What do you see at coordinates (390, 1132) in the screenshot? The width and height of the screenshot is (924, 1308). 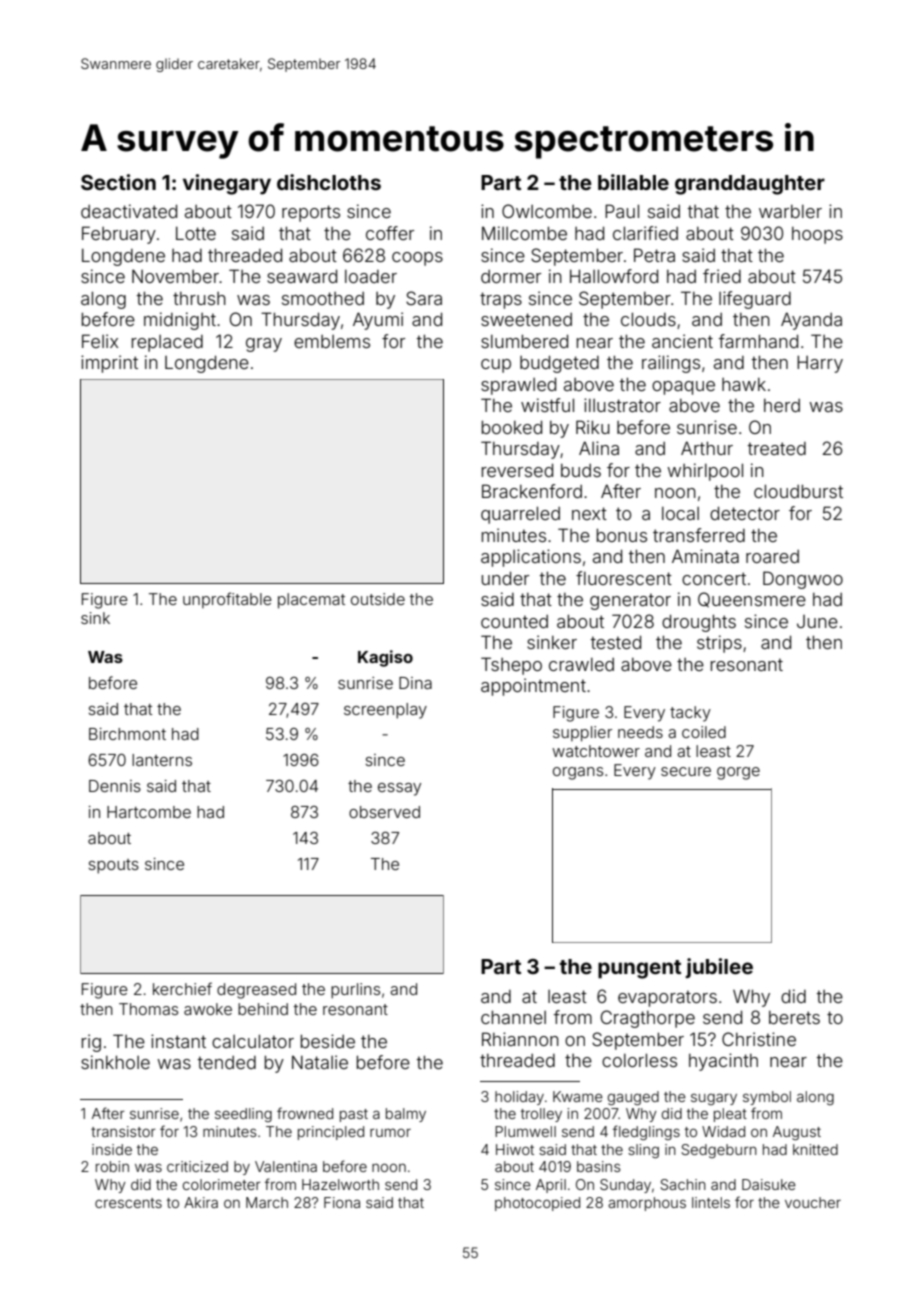 I see `rumor` at bounding box center [390, 1132].
